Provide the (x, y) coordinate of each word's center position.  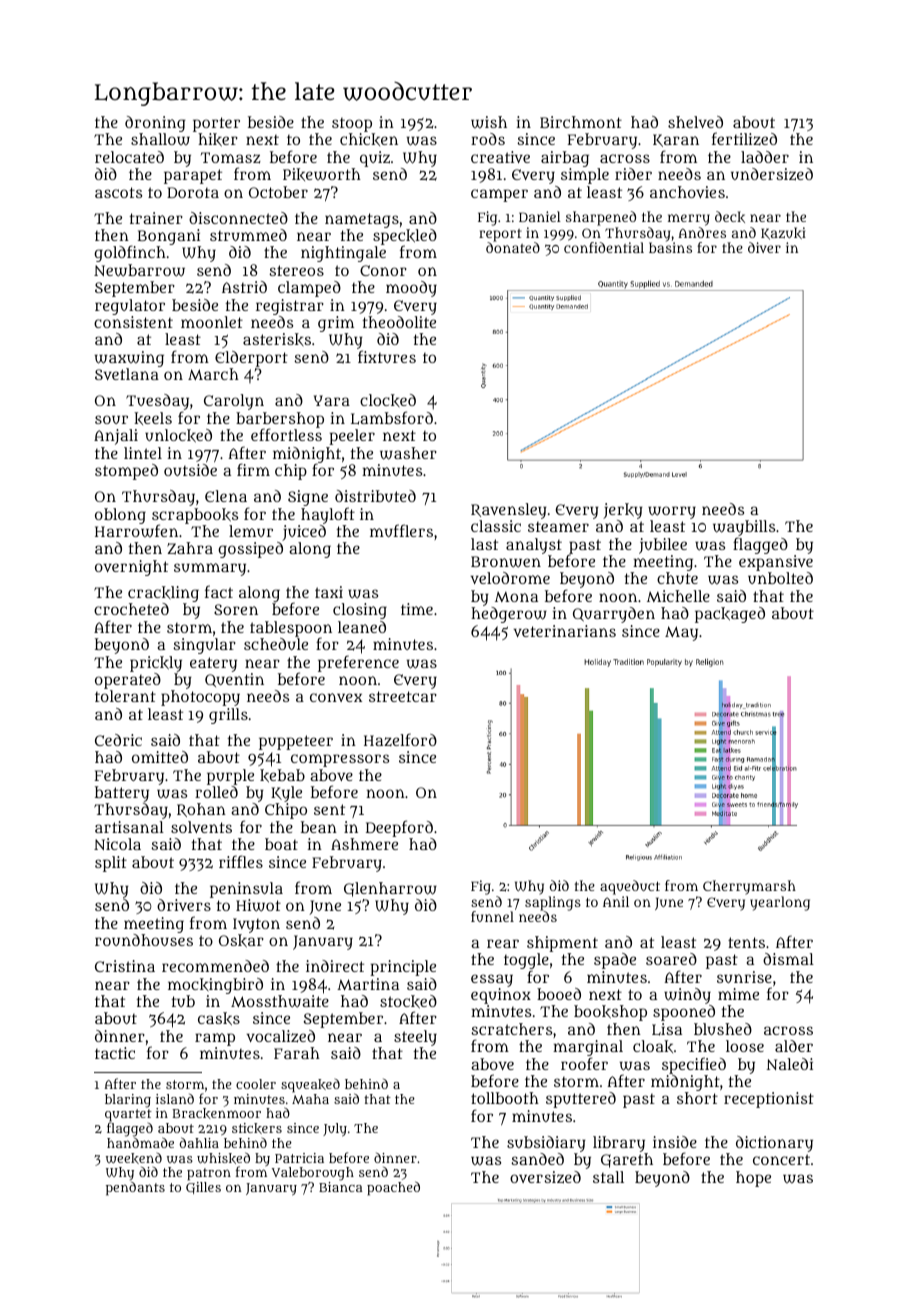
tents (746, 942)
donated (513, 247)
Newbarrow (139, 270)
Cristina (125, 966)
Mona (516, 596)
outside (190, 470)
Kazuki (783, 233)
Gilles (203, 1188)
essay (492, 980)
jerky (623, 511)
